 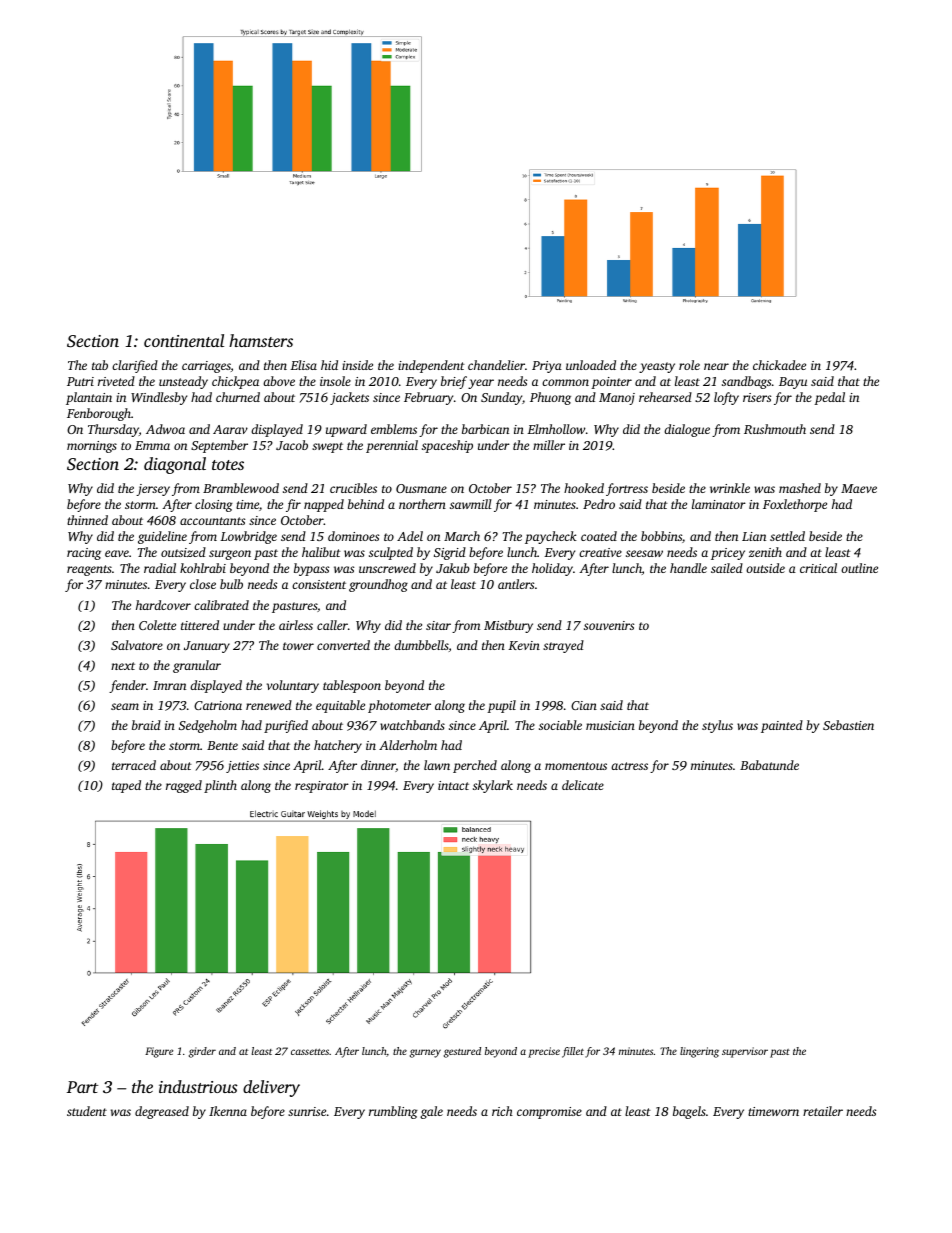 I want to click on lingering, so click(x=699, y=1052).
